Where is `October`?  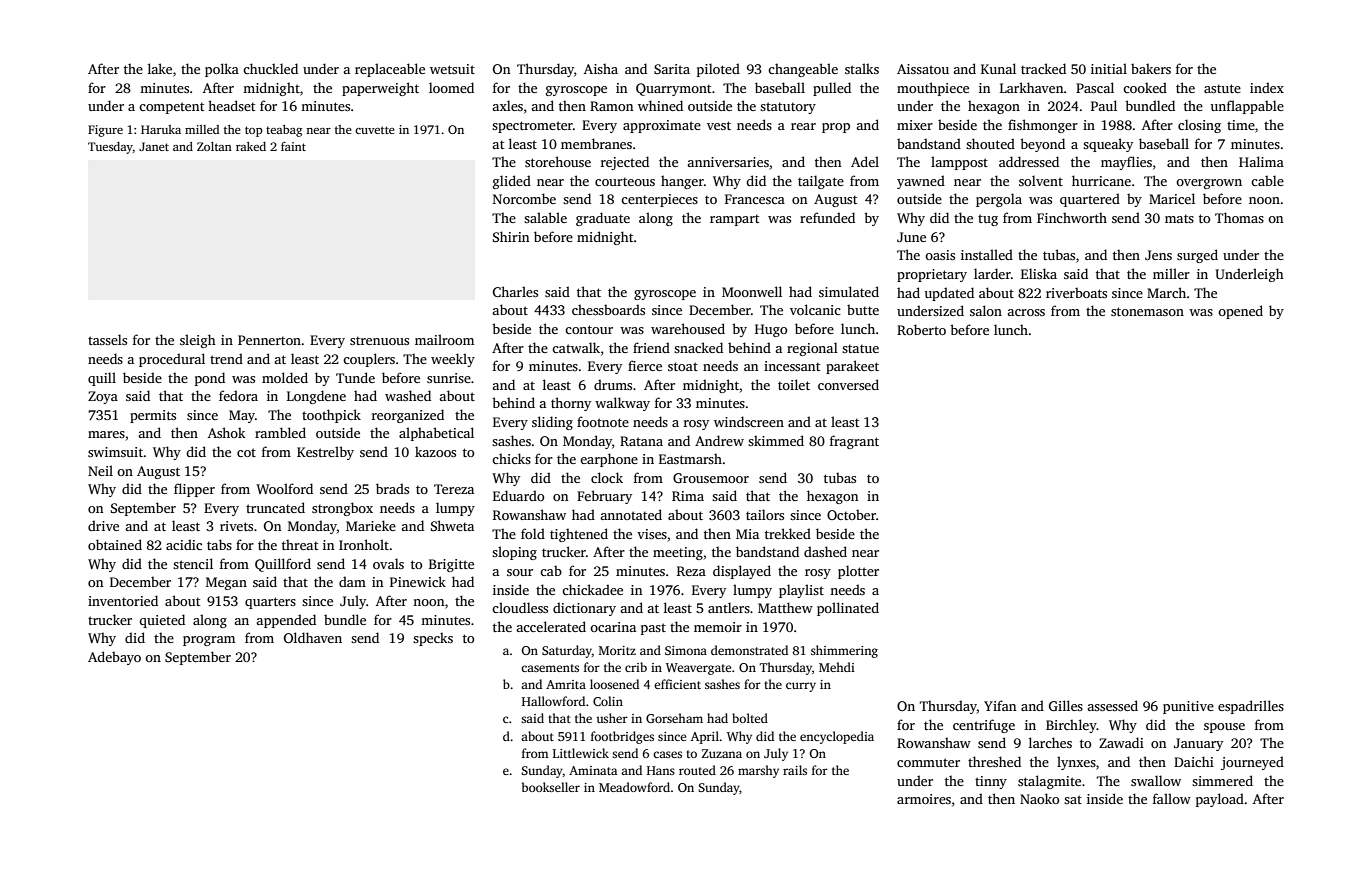
October is located at coordinates (851, 514).
